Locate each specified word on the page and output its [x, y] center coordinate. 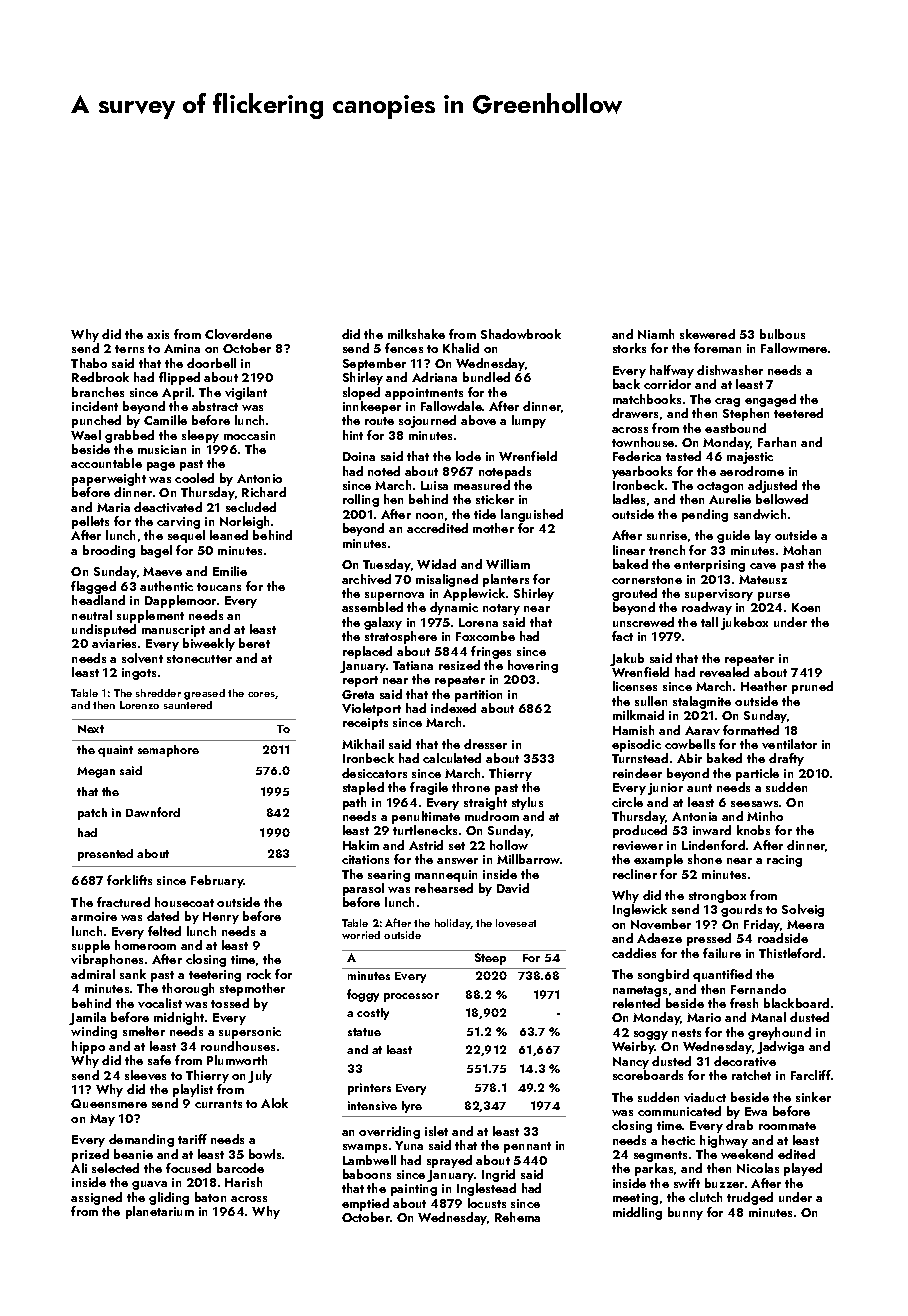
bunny [685, 1213]
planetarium [160, 1212]
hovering [533, 666]
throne [471, 787]
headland [98, 600]
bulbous [782, 334]
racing [784, 861]
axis [158, 334]
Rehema [517, 1217]
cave [763, 566]
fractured [123, 902]
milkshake [416, 334]
